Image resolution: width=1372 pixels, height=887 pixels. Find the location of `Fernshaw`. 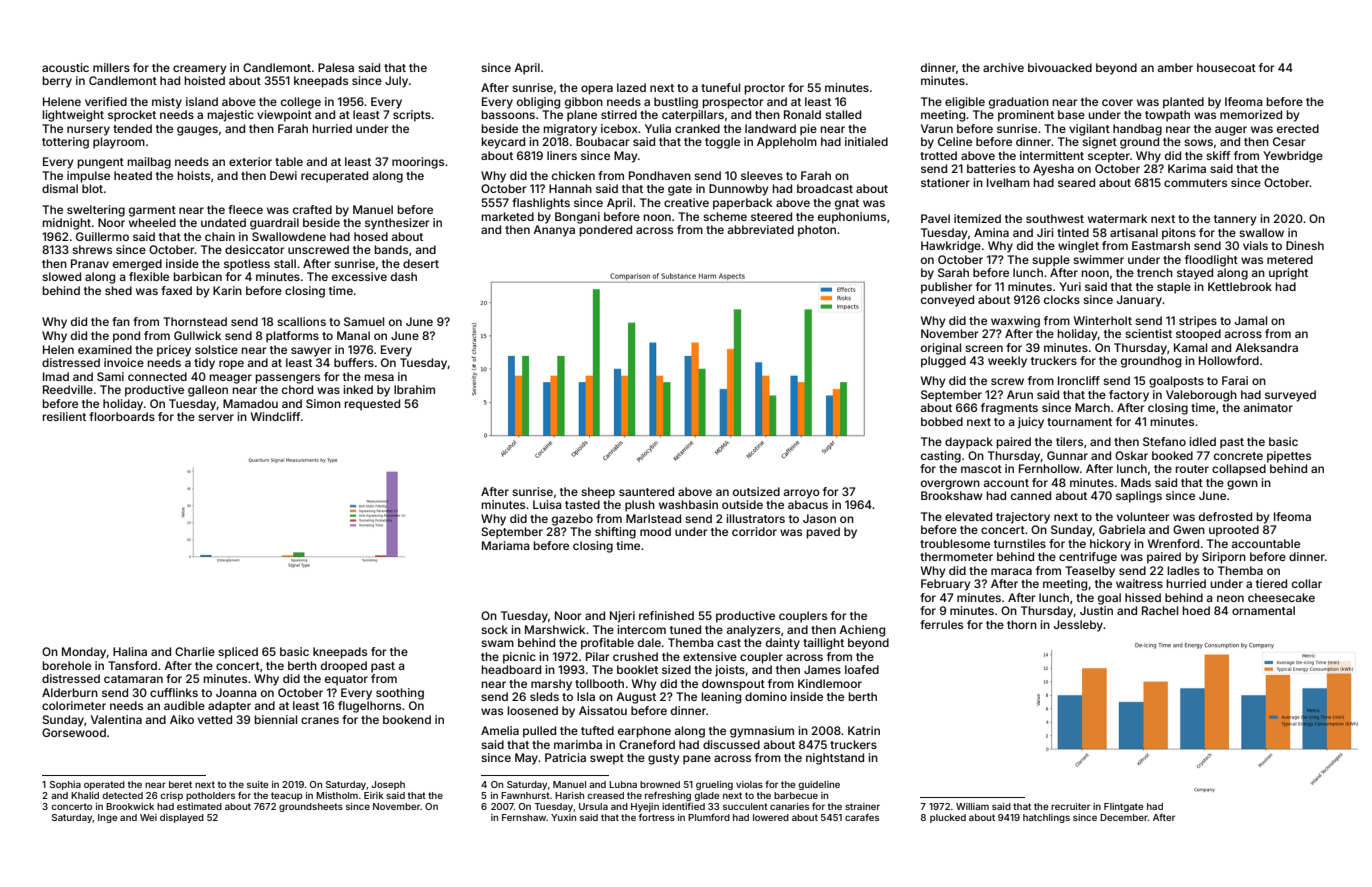

Fernshaw is located at coordinates (524, 817).
